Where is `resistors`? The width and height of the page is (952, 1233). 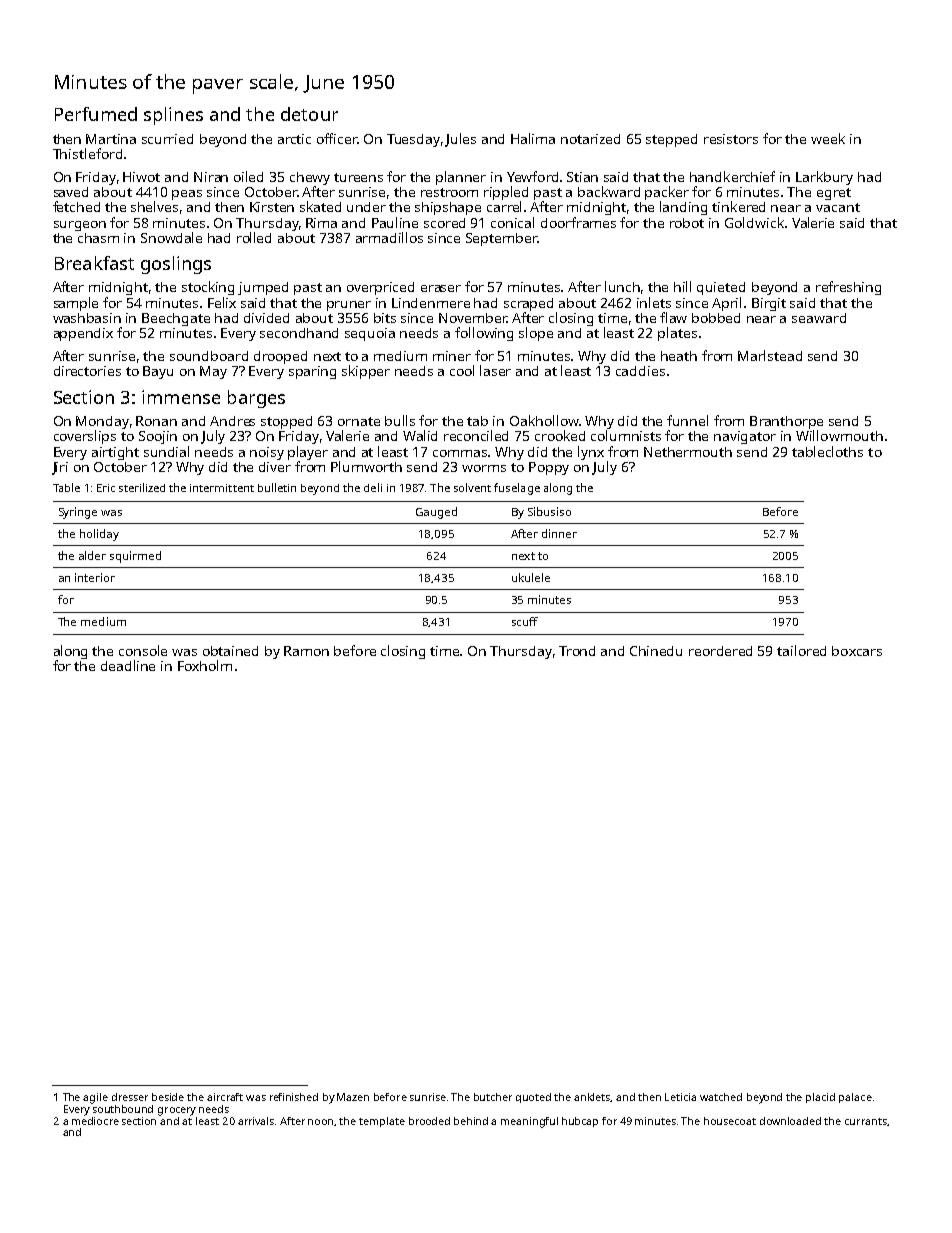
resistors is located at coordinates (731, 139).
